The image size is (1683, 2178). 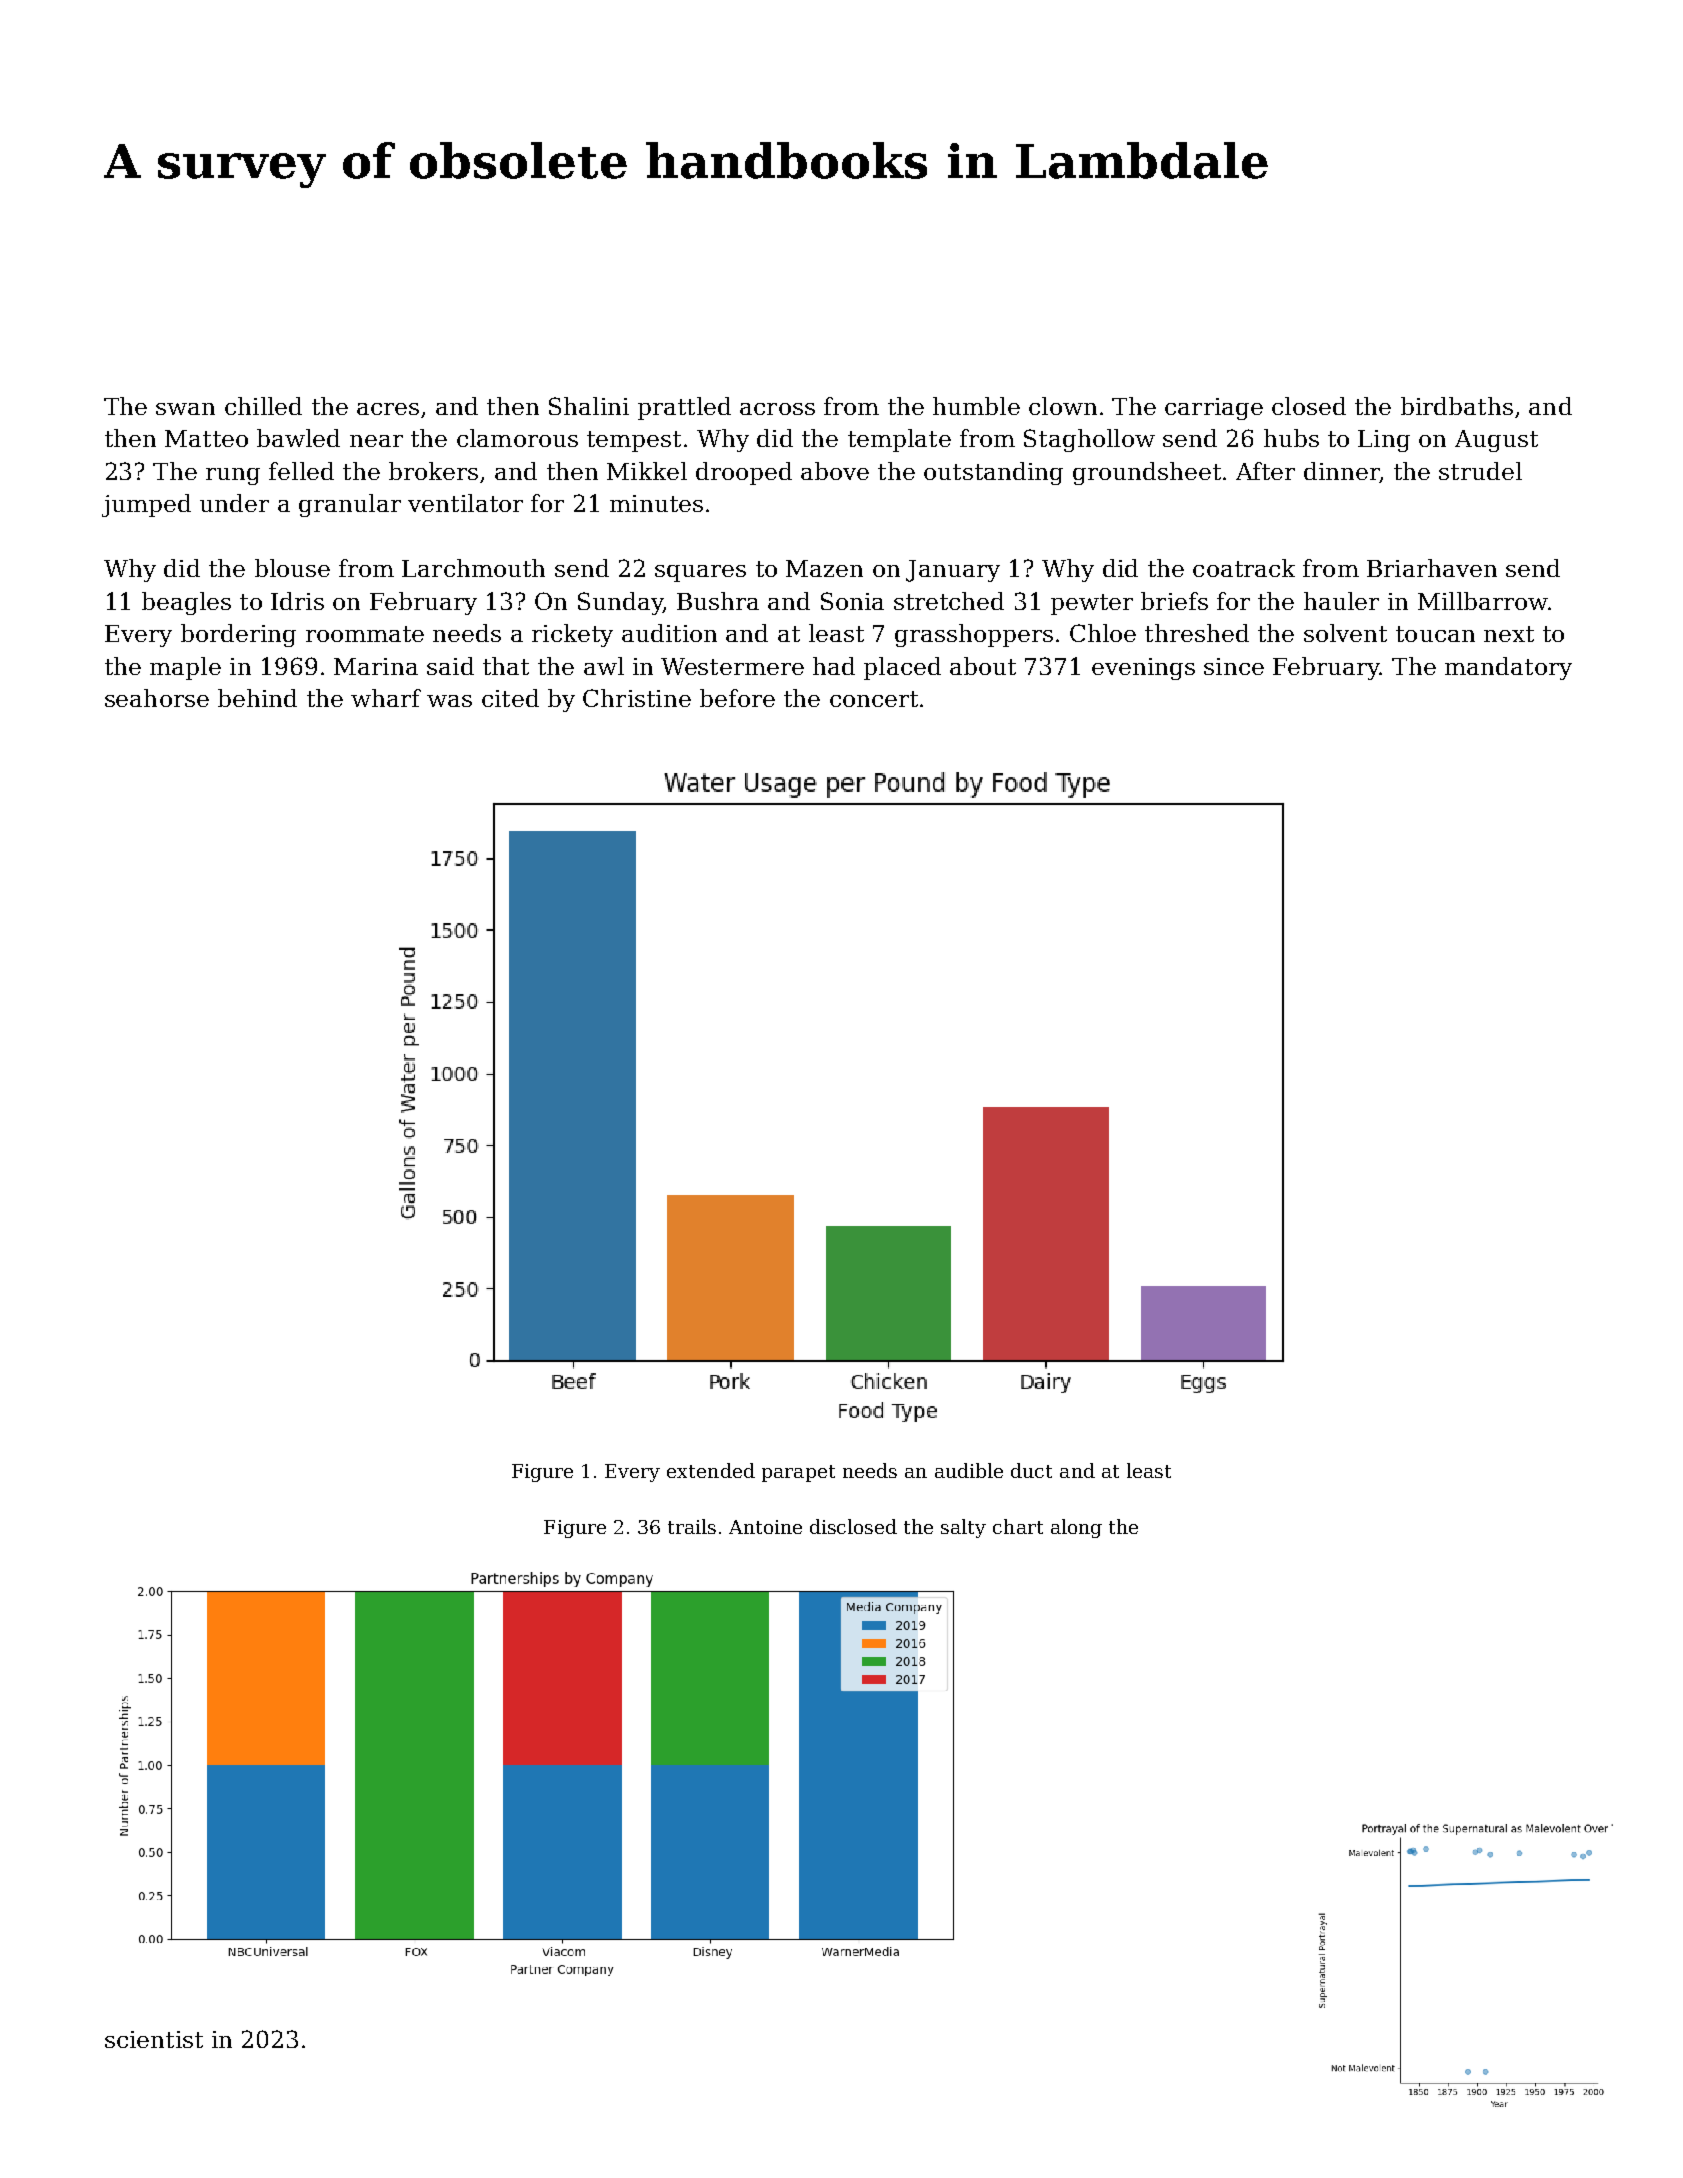 What do you see at coordinates (949, 601) in the page?
I see `stretched` at bounding box center [949, 601].
